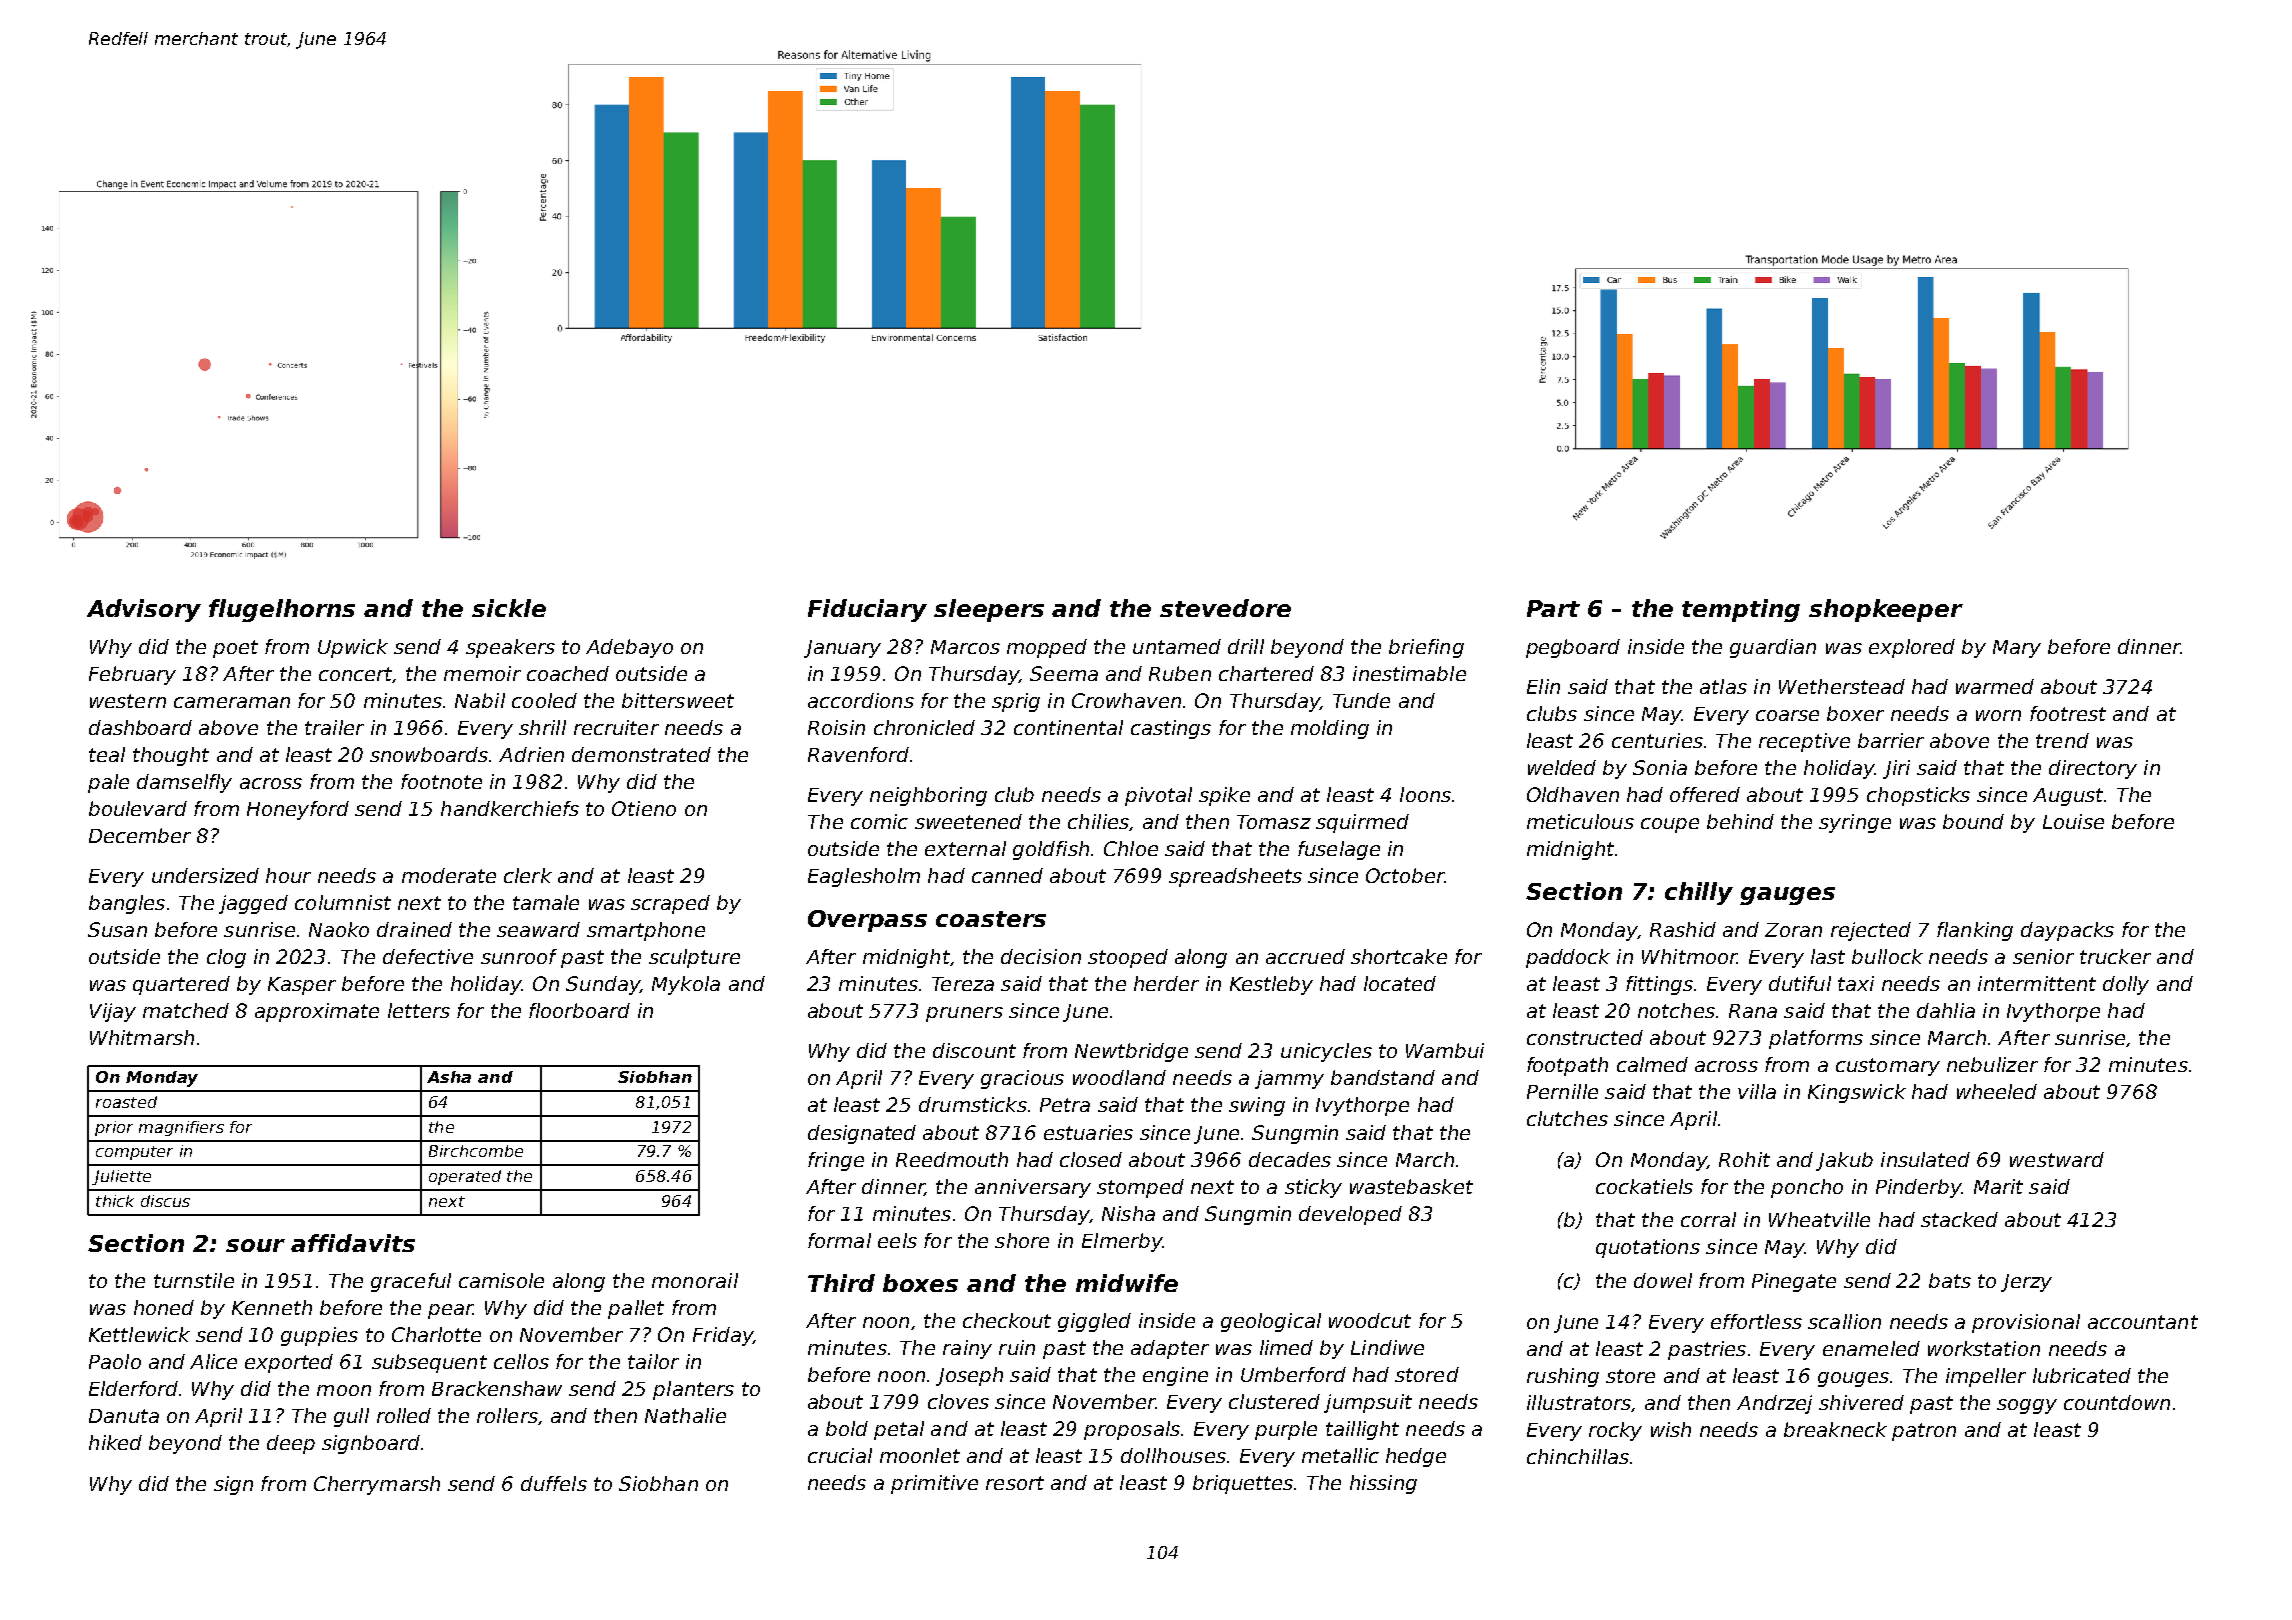 The image size is (2292, 1620). Describe the element at coordinates (1362, 823) in the image. I see `squirmed` at that location.
